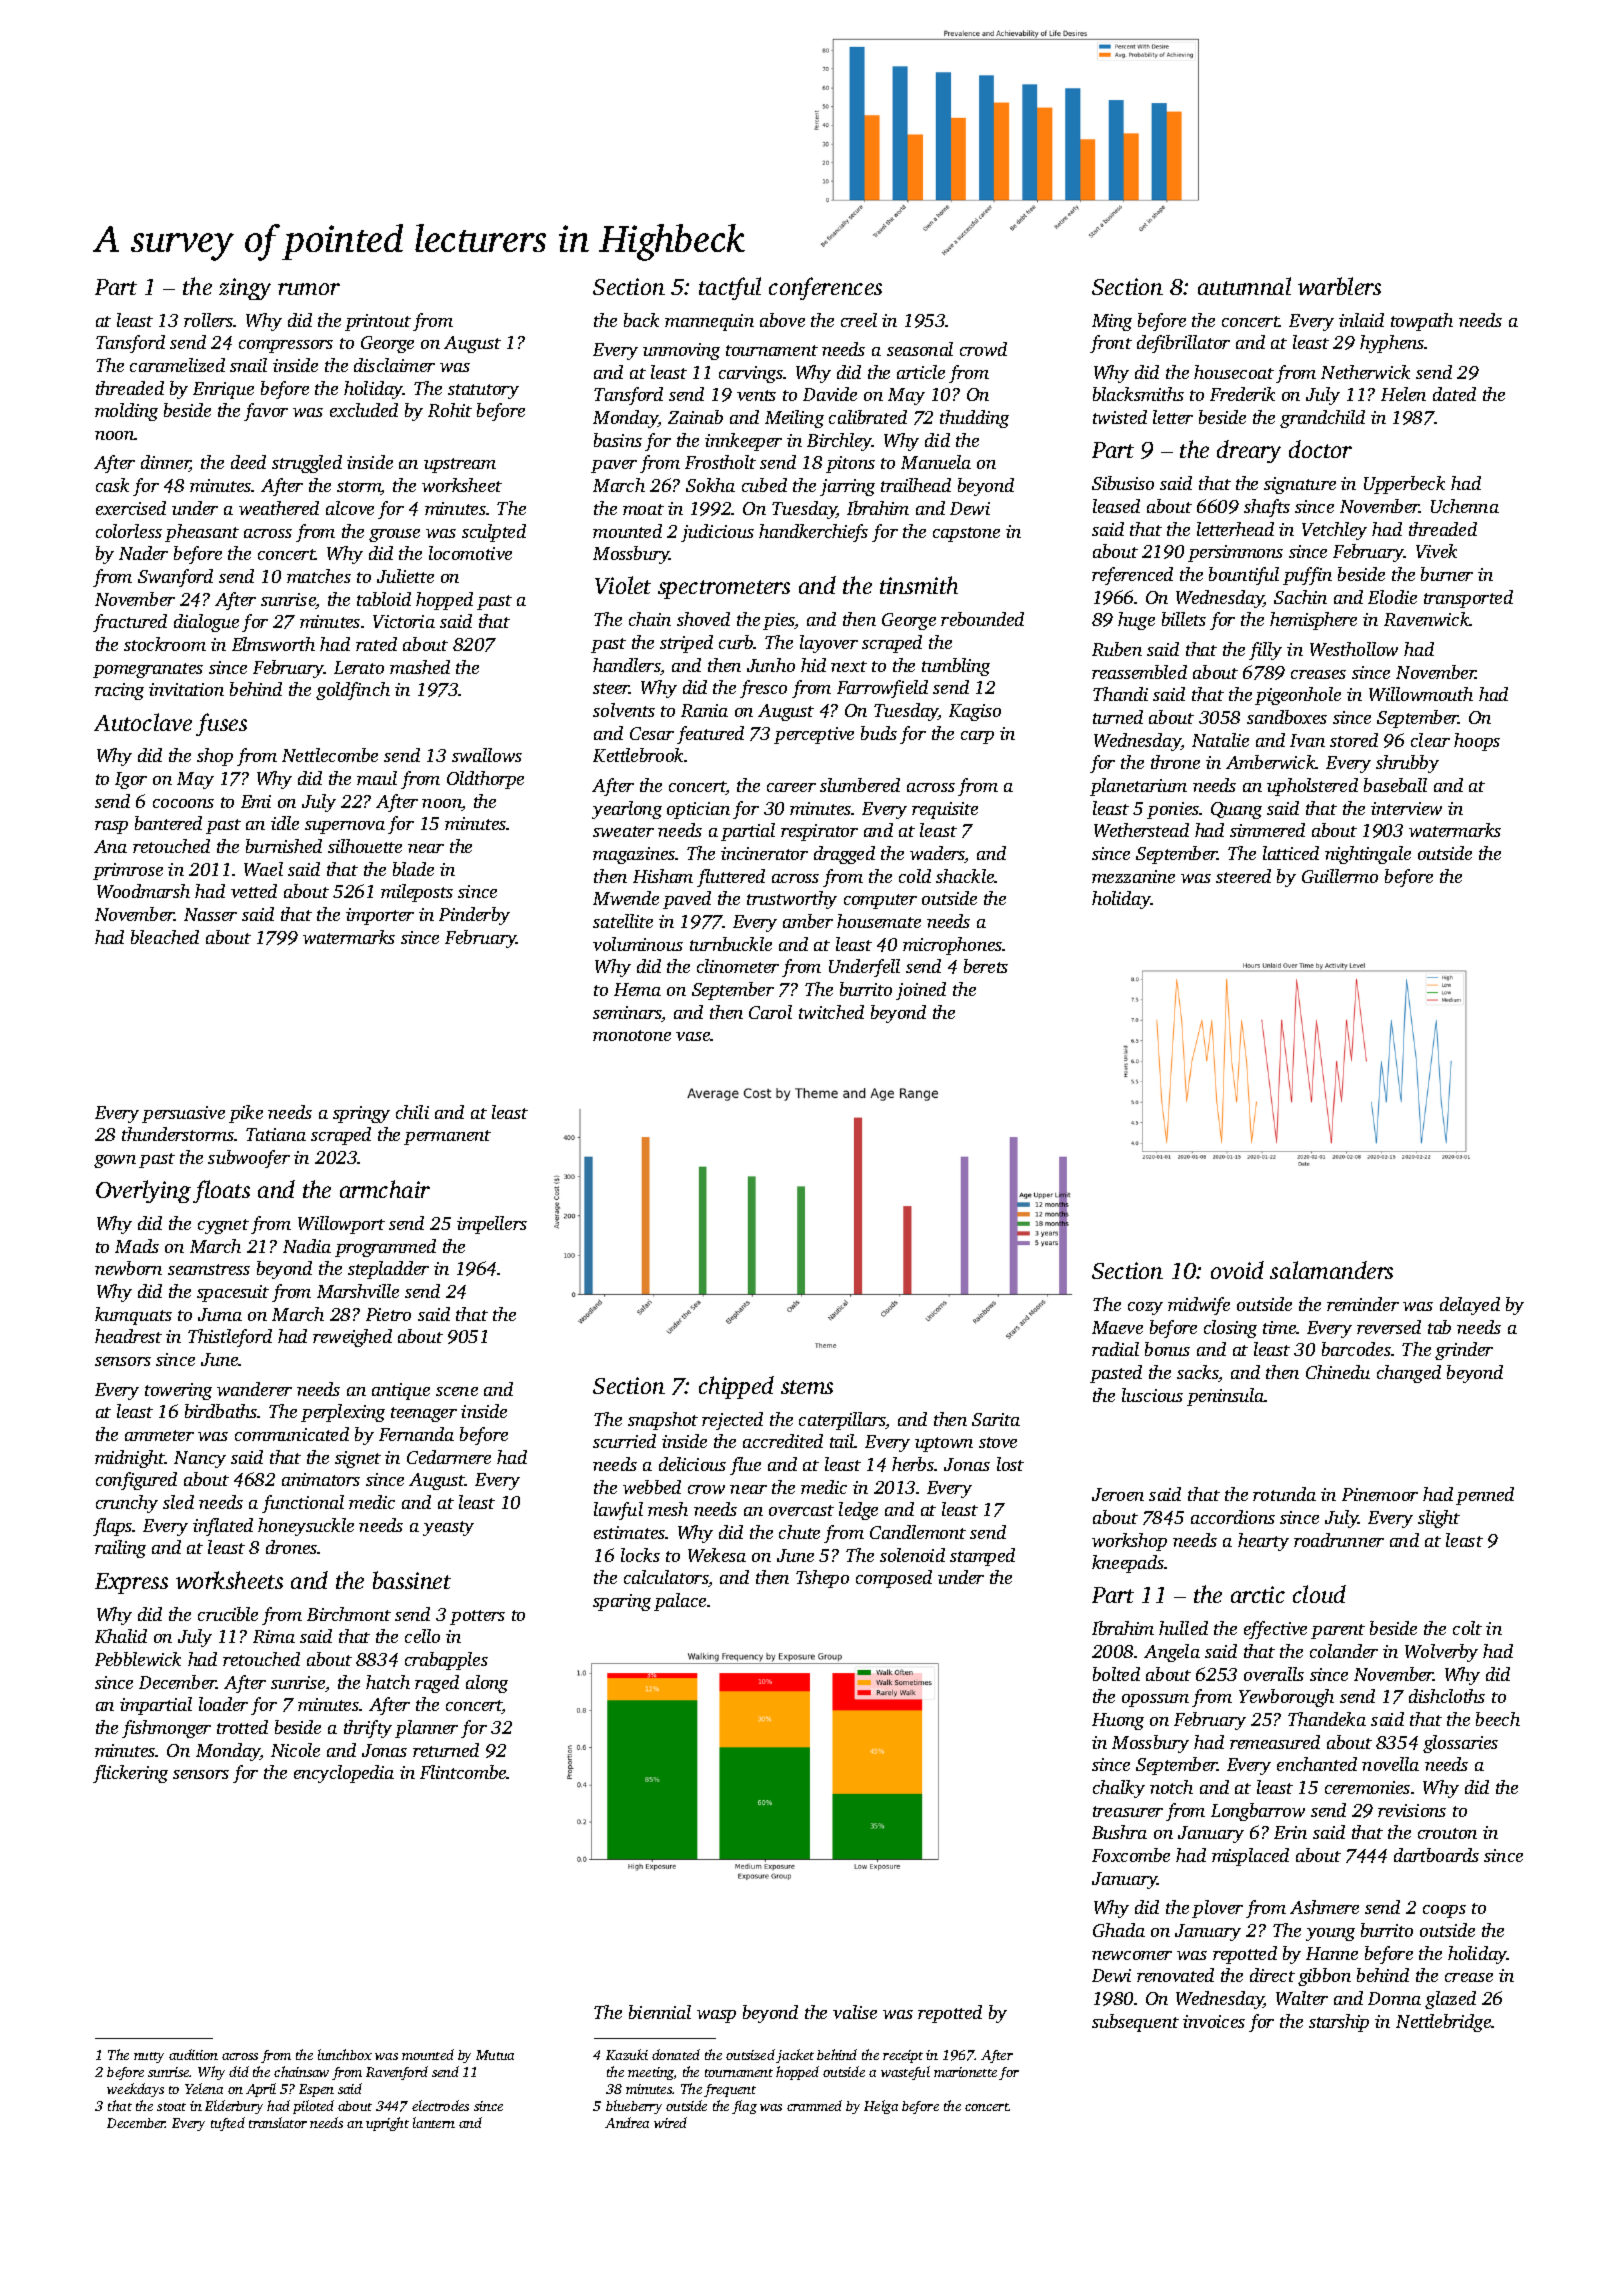 The height and width of the screenshot is (2292, 1620). I want to click on dartboards, so click(1436, 1855).
